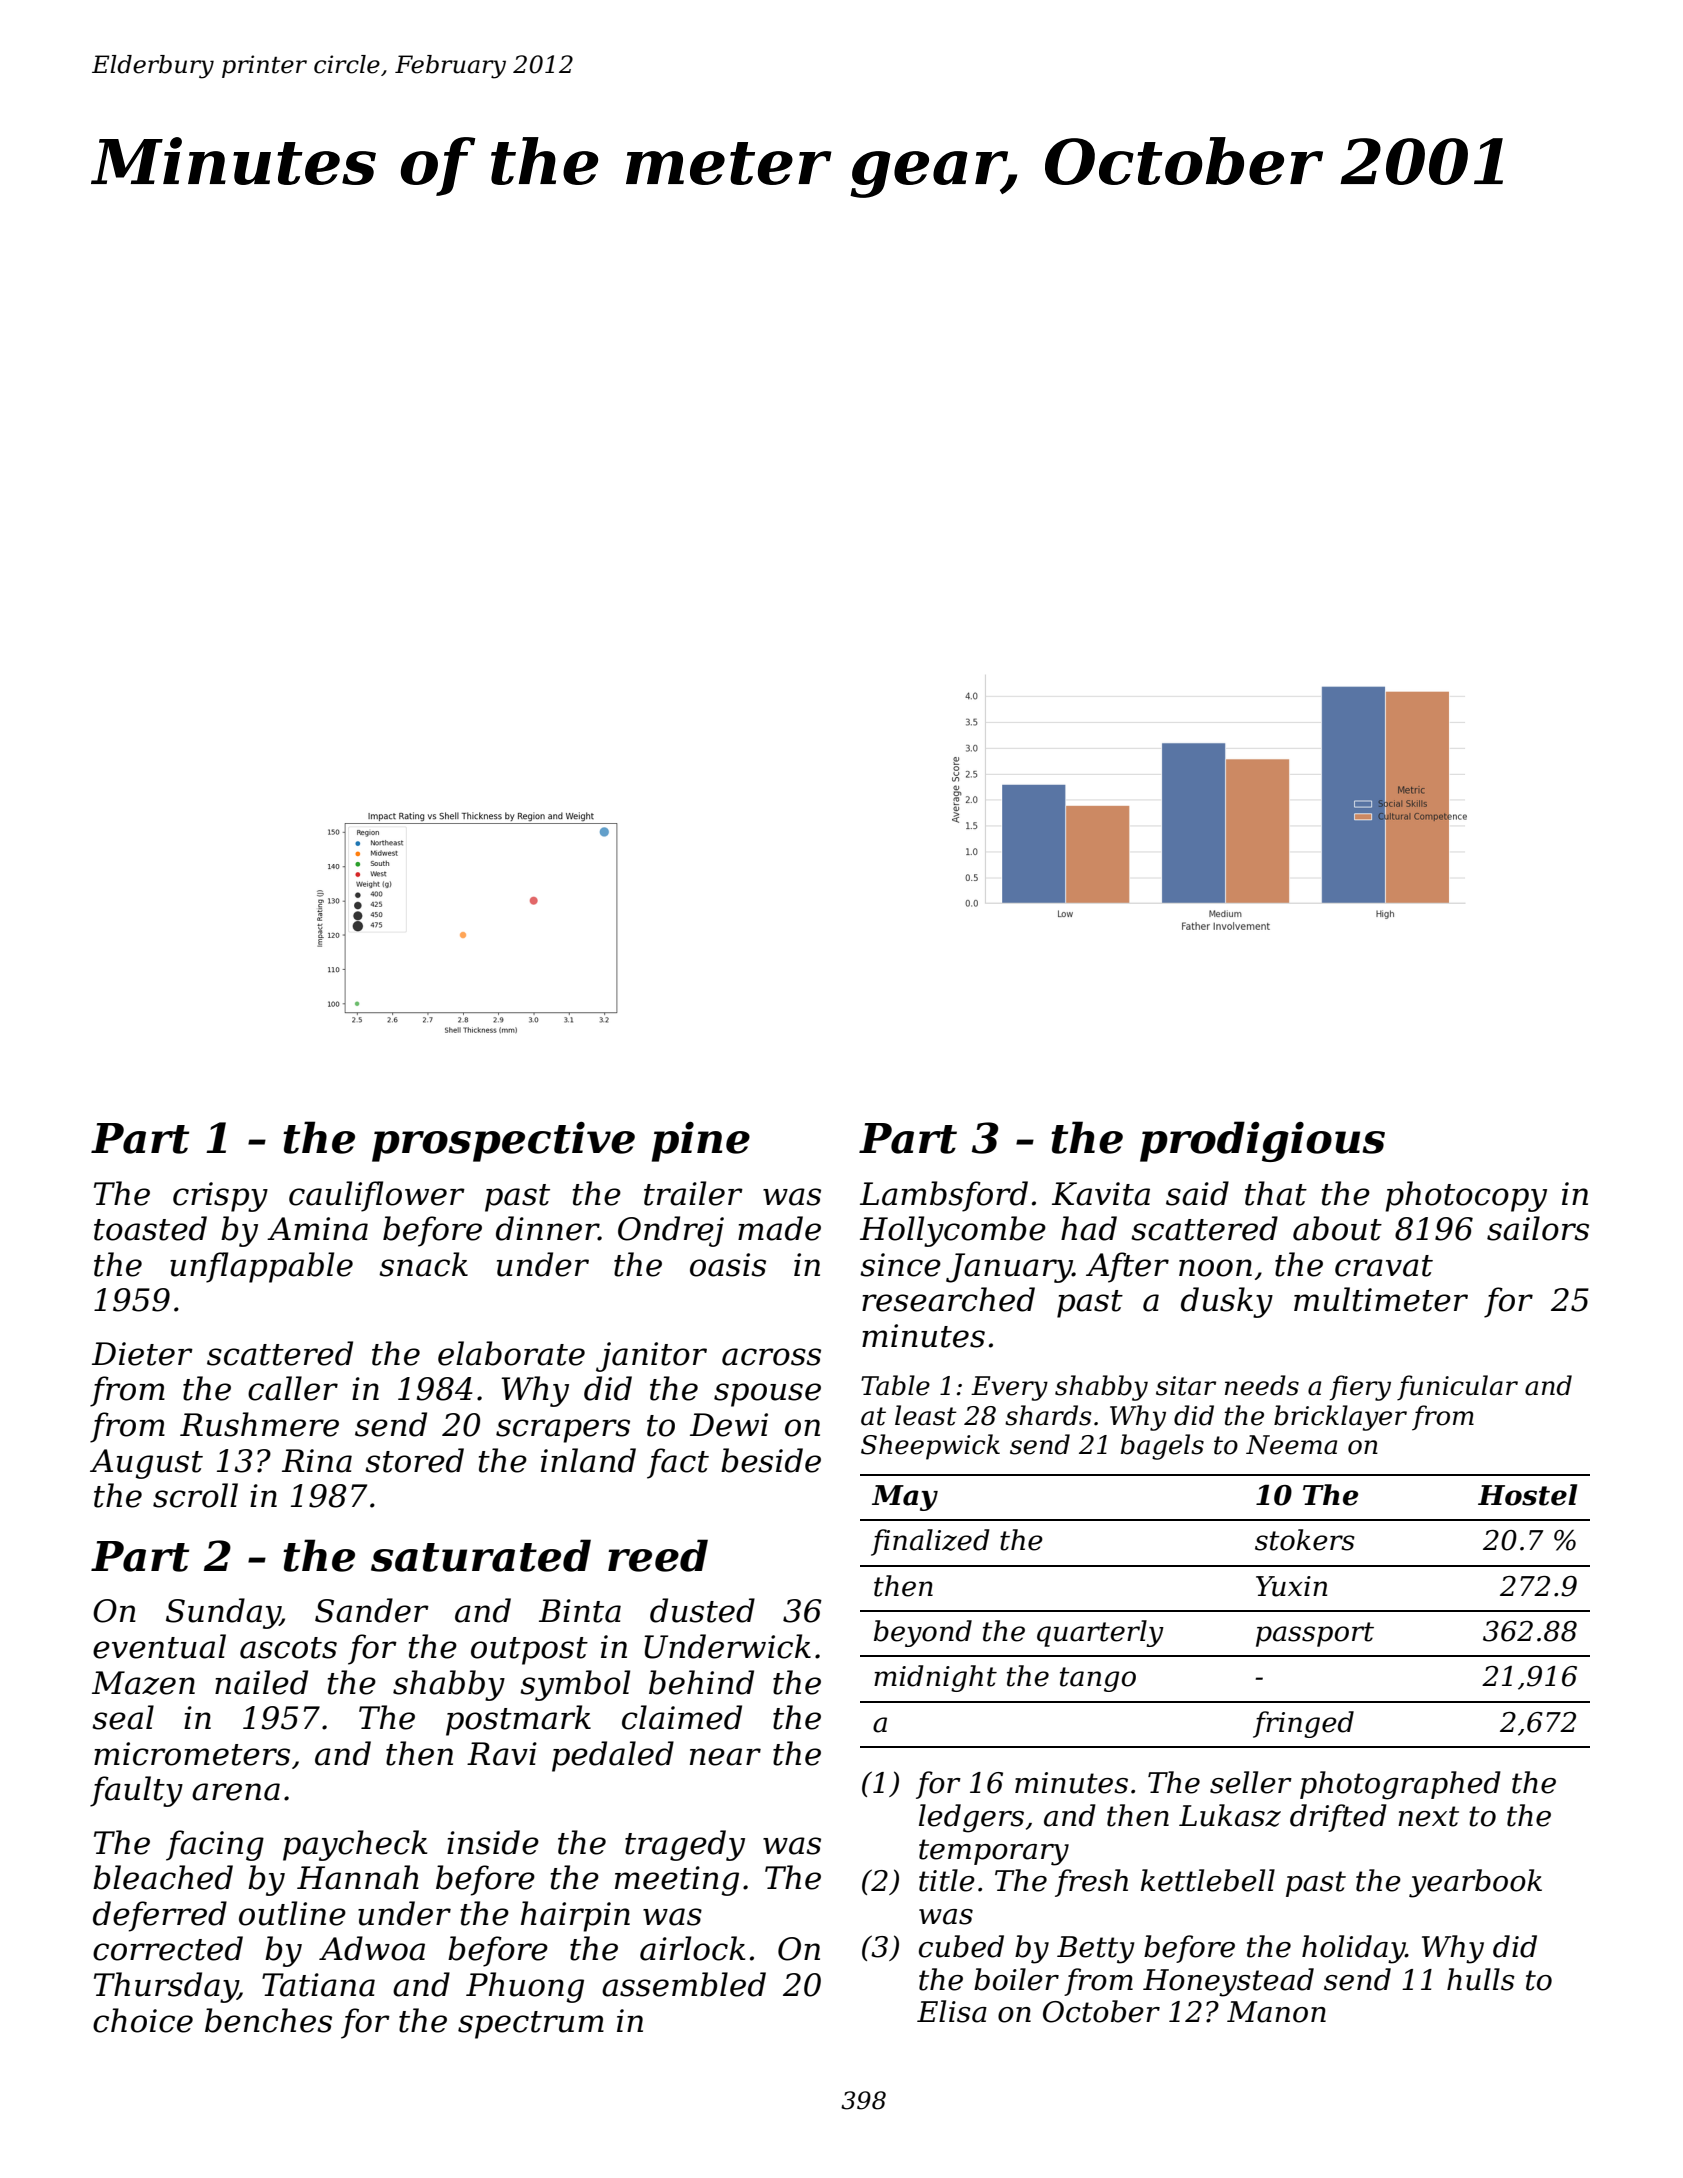 The height and width of the image is (2178, 1683). What do you see at coordinates (1538, 1228) in the image?
I see `sailors` at bounding box center [1538, 1228].
